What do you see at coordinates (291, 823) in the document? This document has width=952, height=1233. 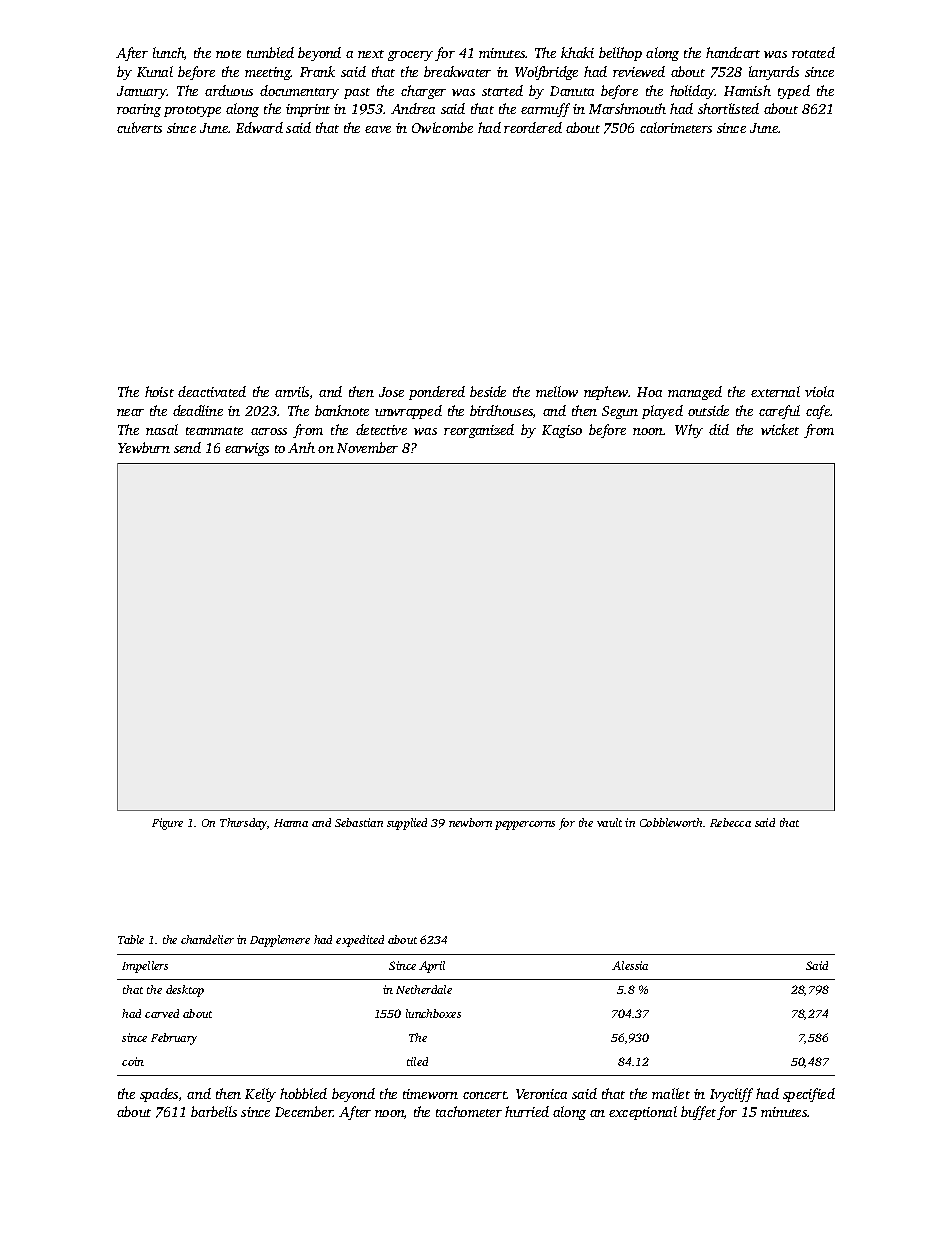 I see `Hanna` at bounding box center [291, 823].
